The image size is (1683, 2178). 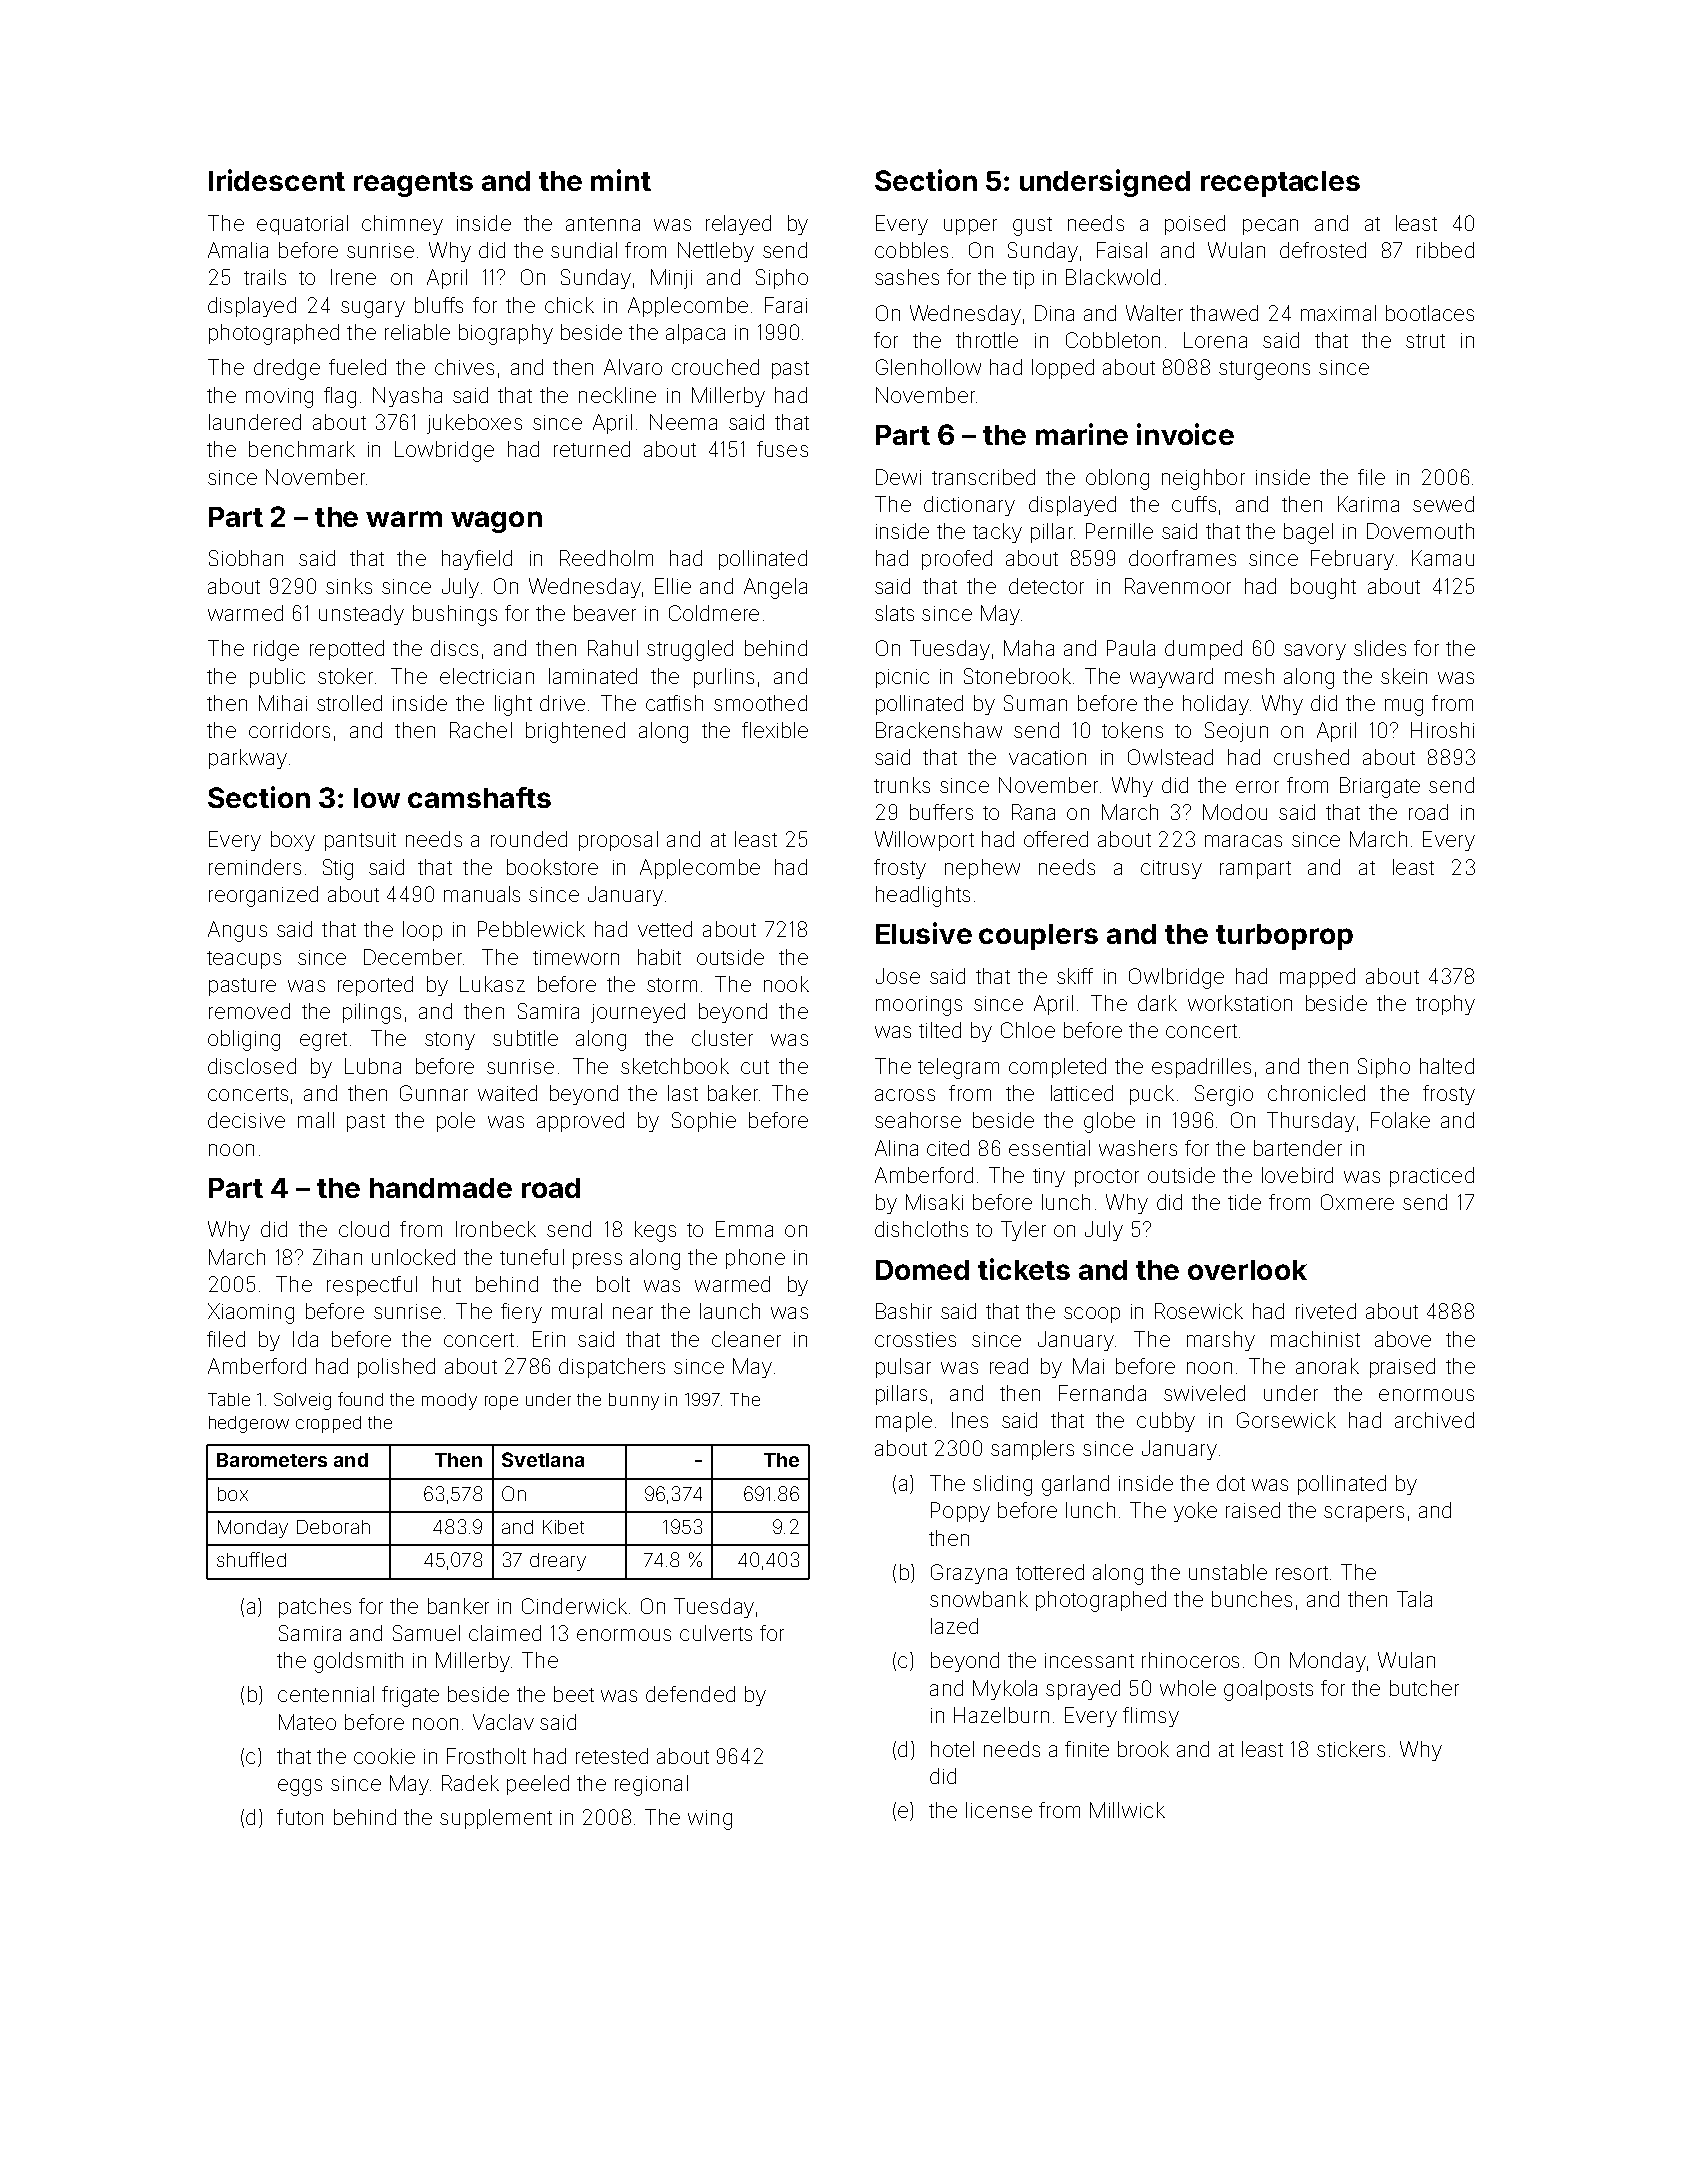 What do you see at coordinates (939, 730) in the image?
I see `Brackenshaw` at bounding box center [939, 730].
